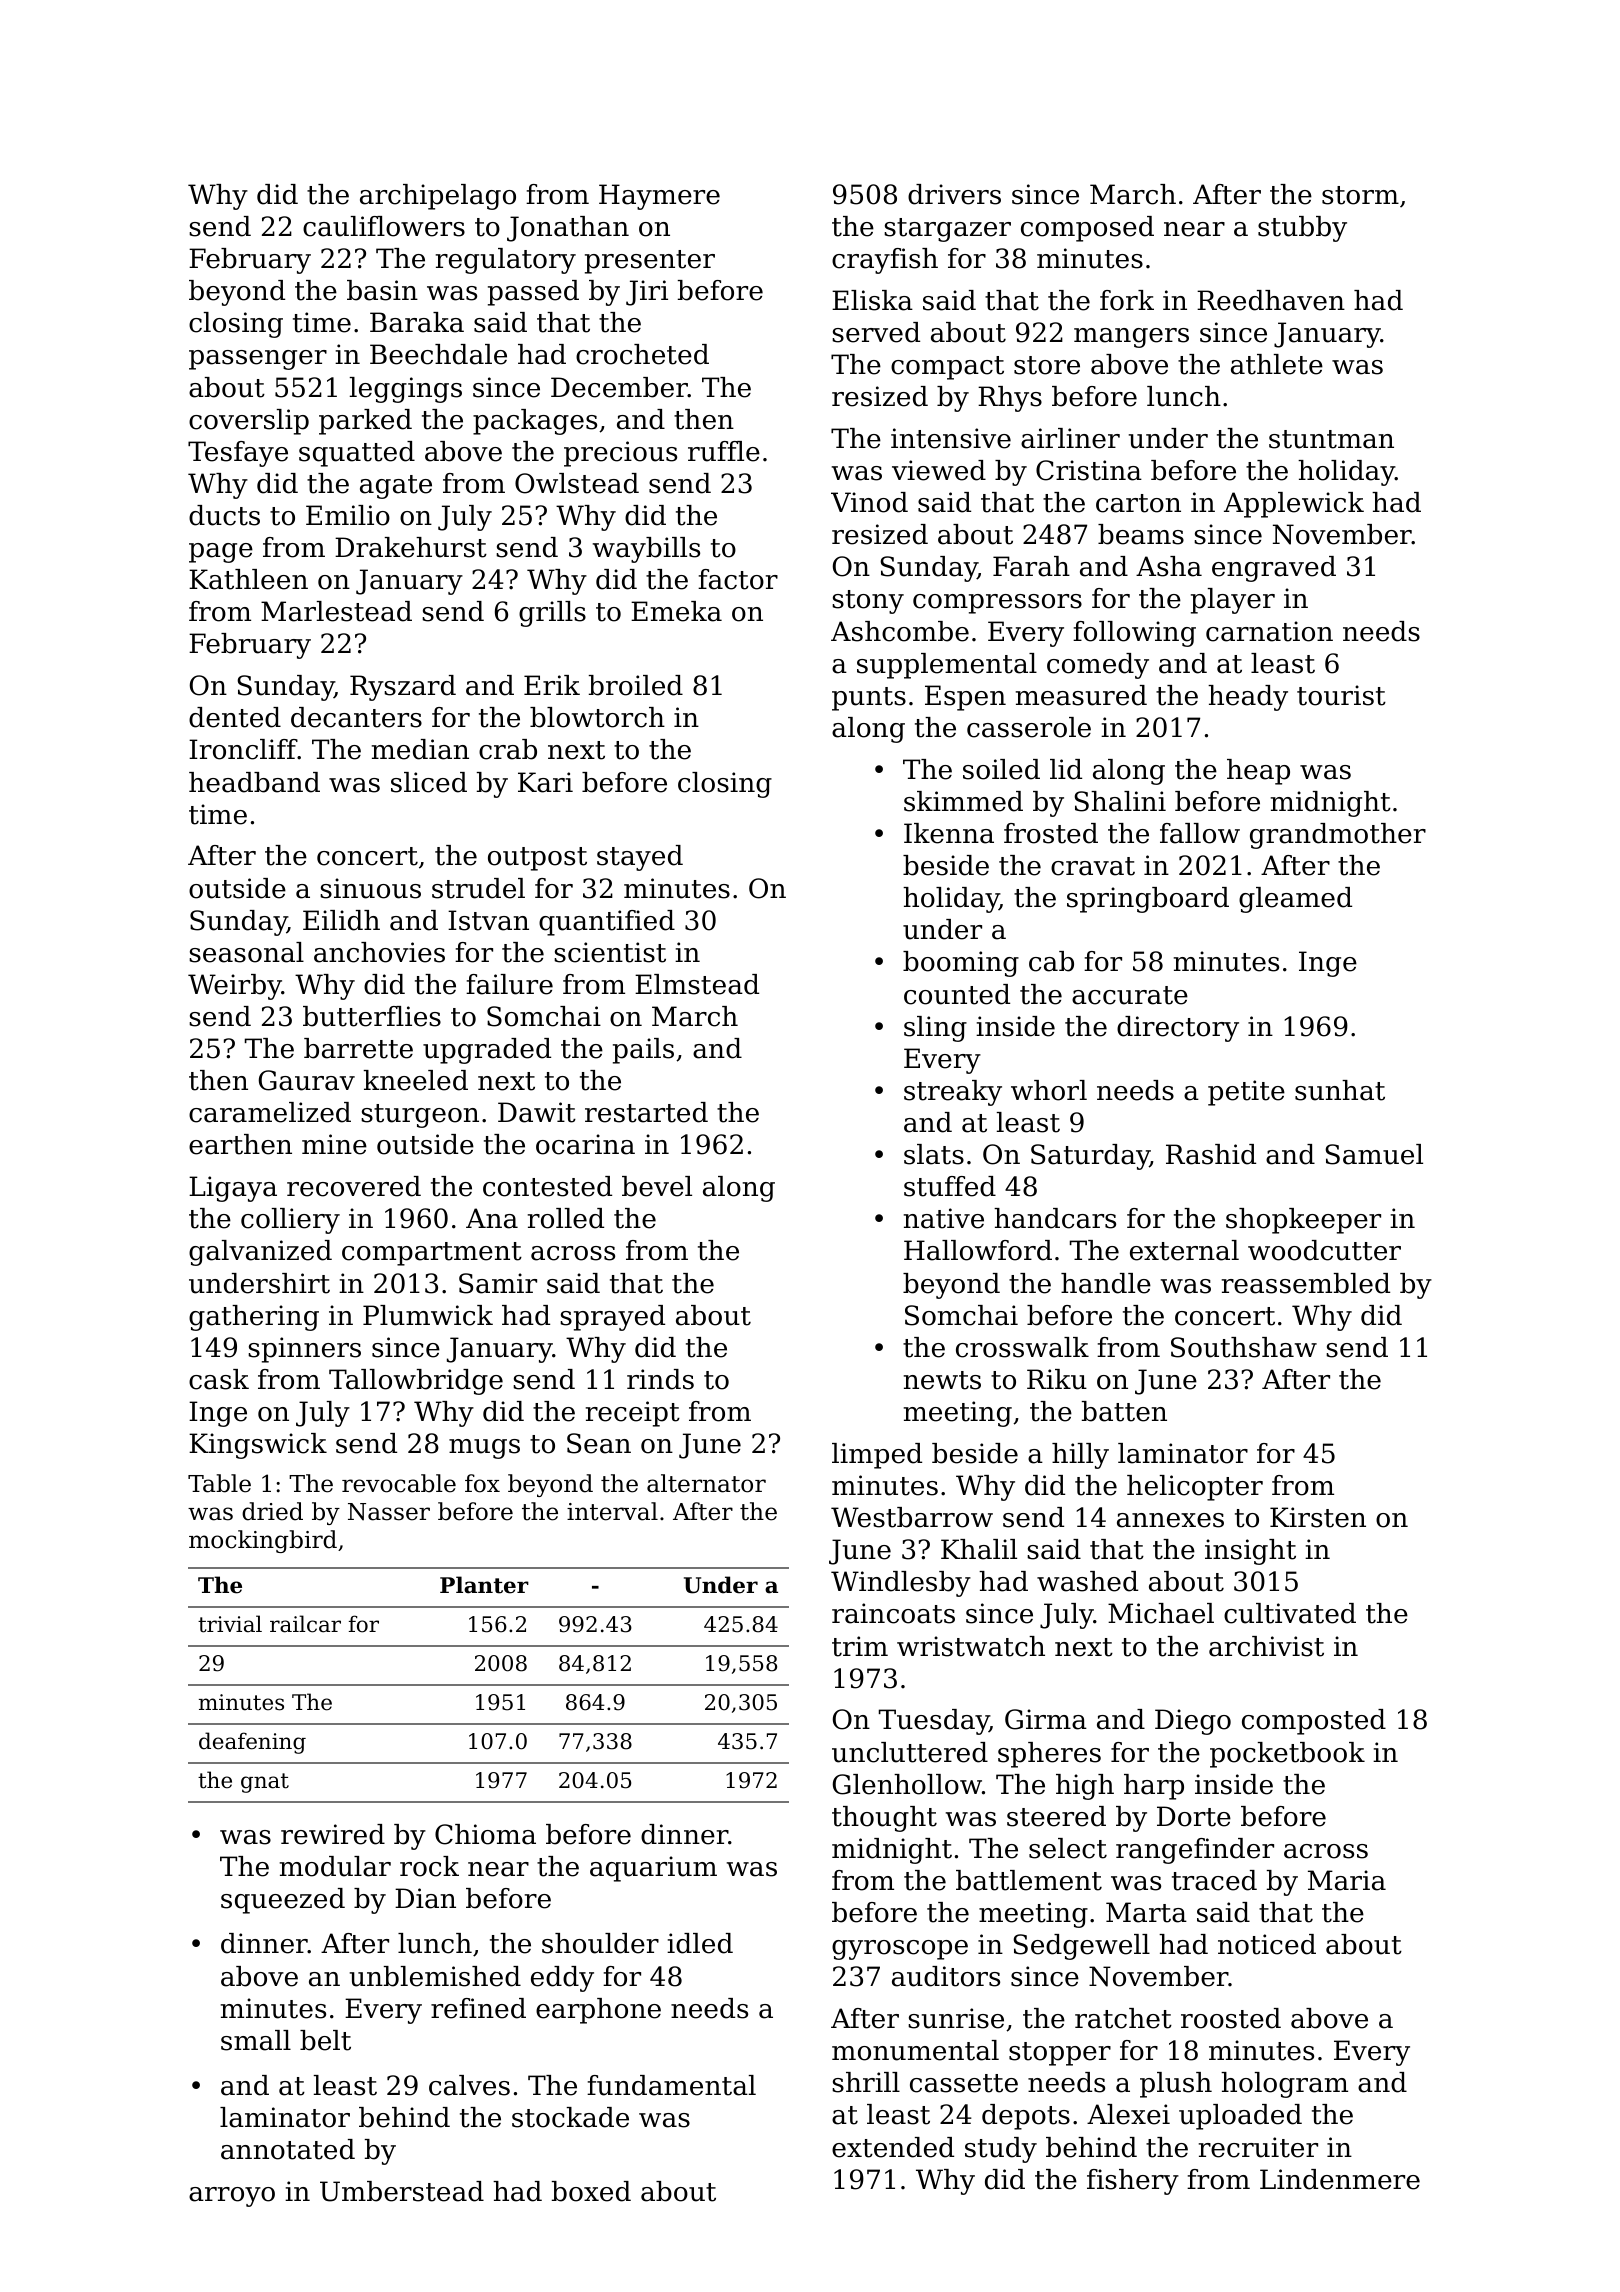 This screenshot has width=1620, height=2292. What do you see at coordinates (484, 1449) in the screenshot?
I see `mugs` at bounding box center [484, 1449].
